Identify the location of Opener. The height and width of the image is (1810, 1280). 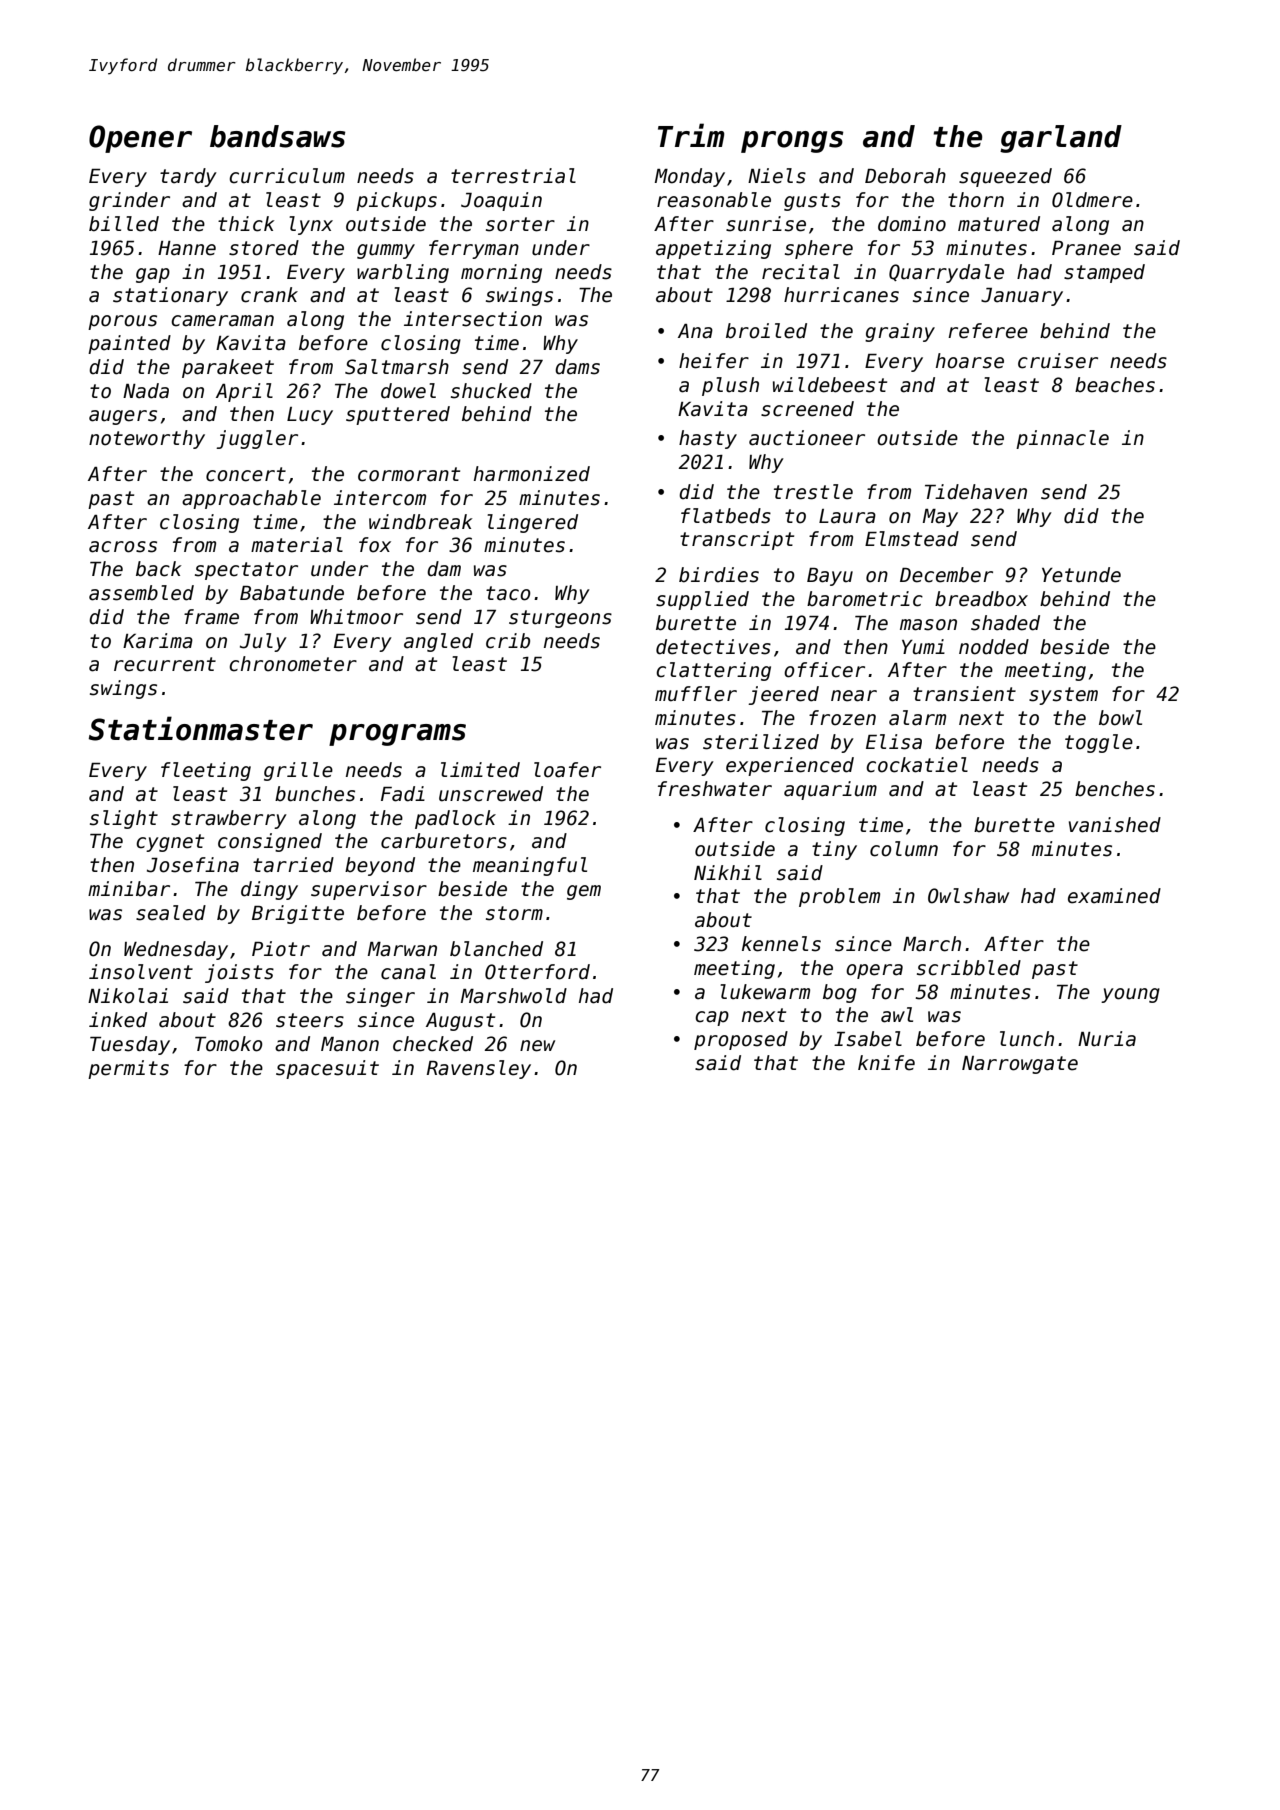
(140, 139).
